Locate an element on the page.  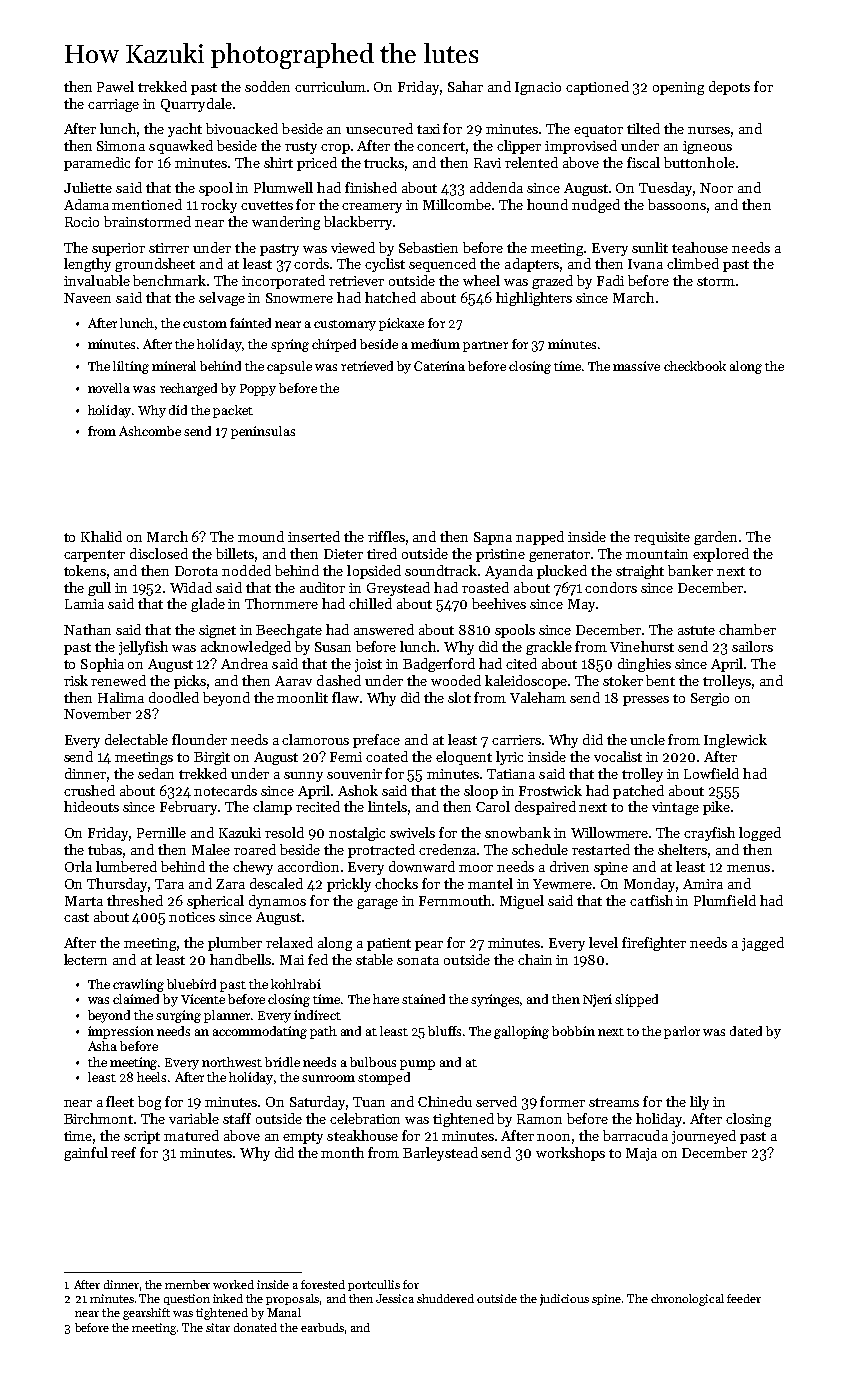
shuddered is located at coordinates (445, 1298).
